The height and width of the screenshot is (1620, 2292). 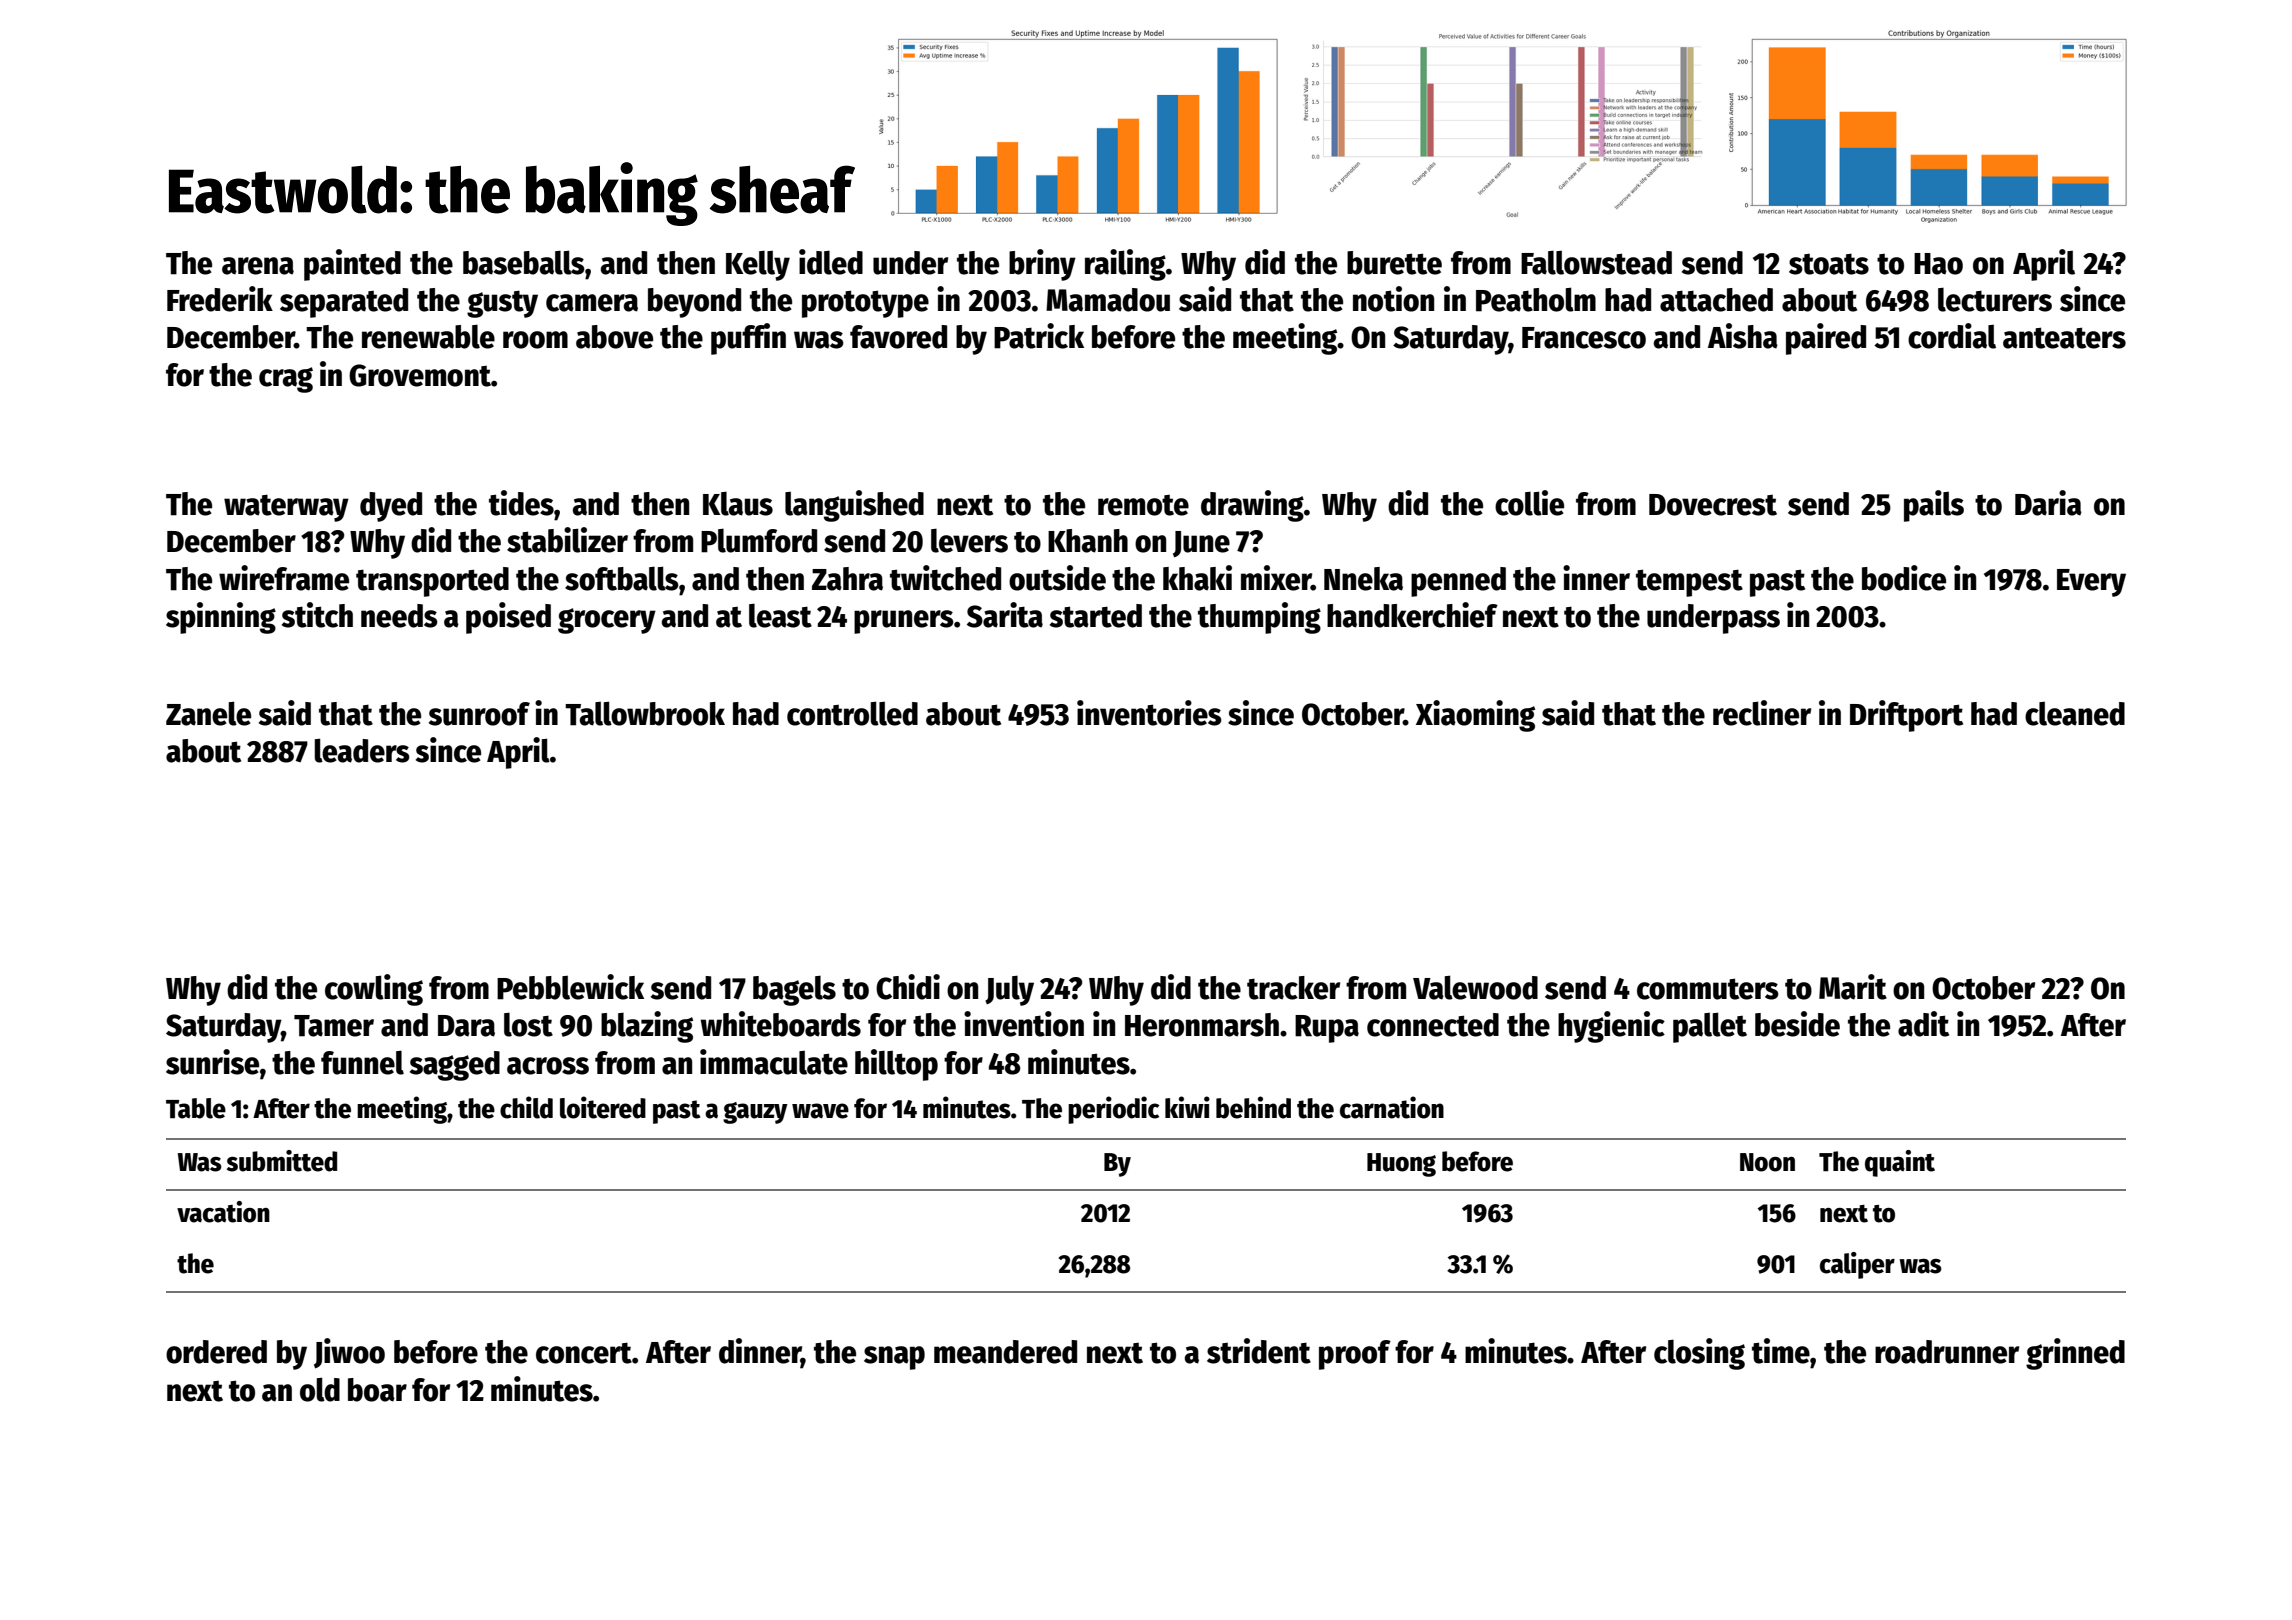 I want to click on baseballs, so click(x=524, y=262).
